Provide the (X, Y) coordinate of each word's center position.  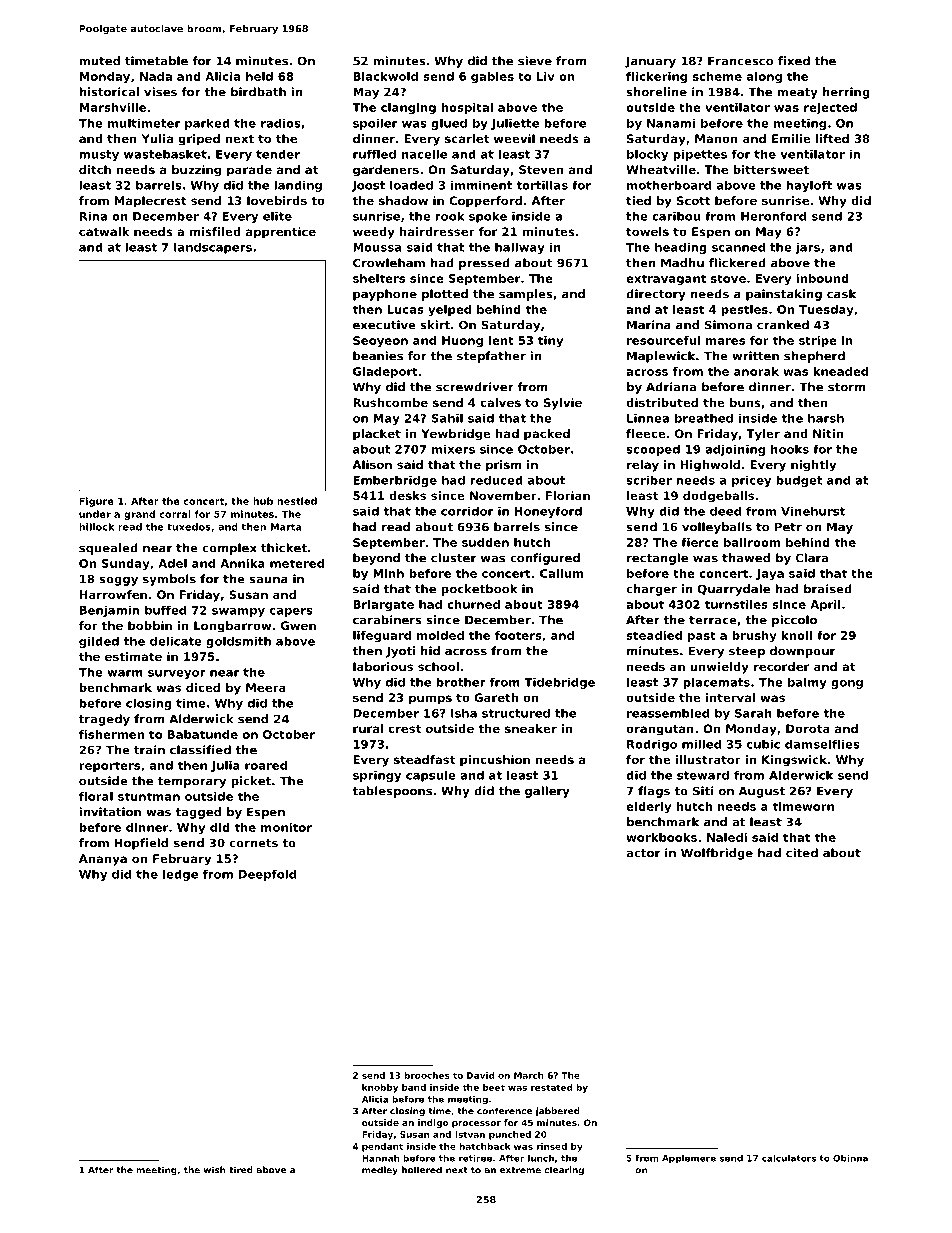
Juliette (515, 124)
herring (846, 93)
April (825, 605)
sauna (268, 580)
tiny (550, 341)
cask (841, 294)
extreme (520, 1170)
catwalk (104, 231)
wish (215, 1170)
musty (99, 155)
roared (266, 765)
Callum (561, 573)
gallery (547, 792)
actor (643, 853)
